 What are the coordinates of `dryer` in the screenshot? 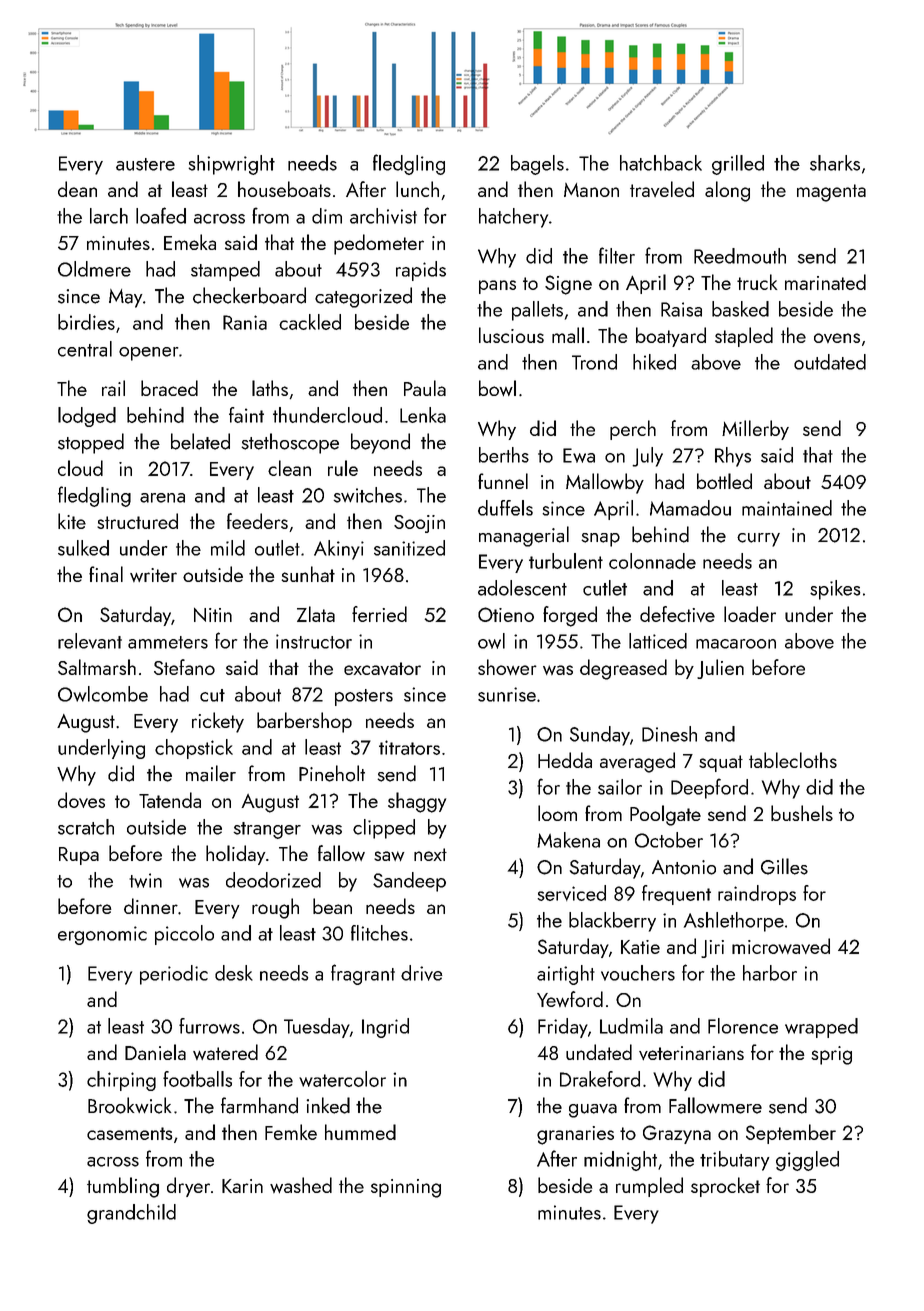 It's located at (188, 1187).
